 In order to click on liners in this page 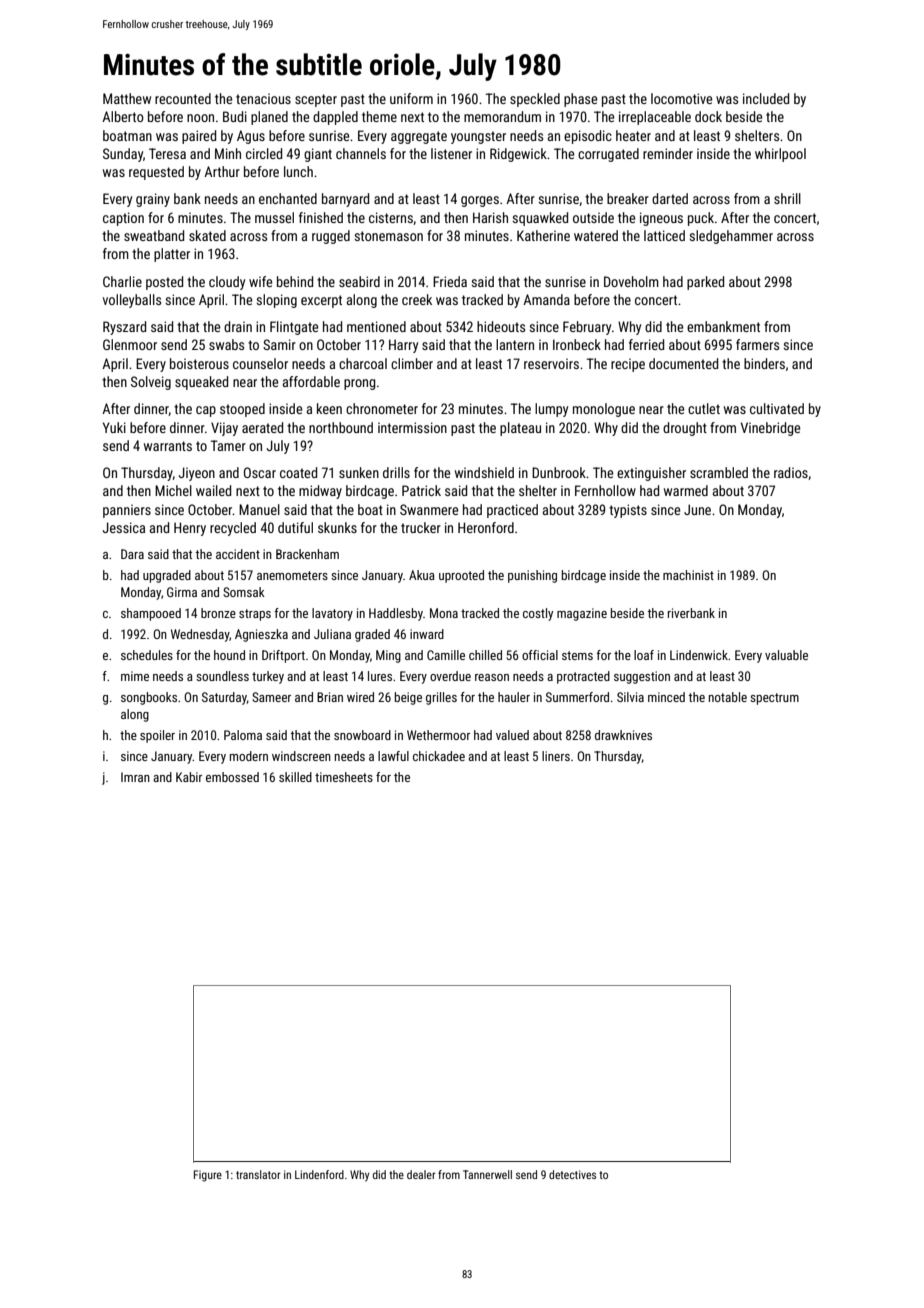, I will do `click(556, 756)`.
